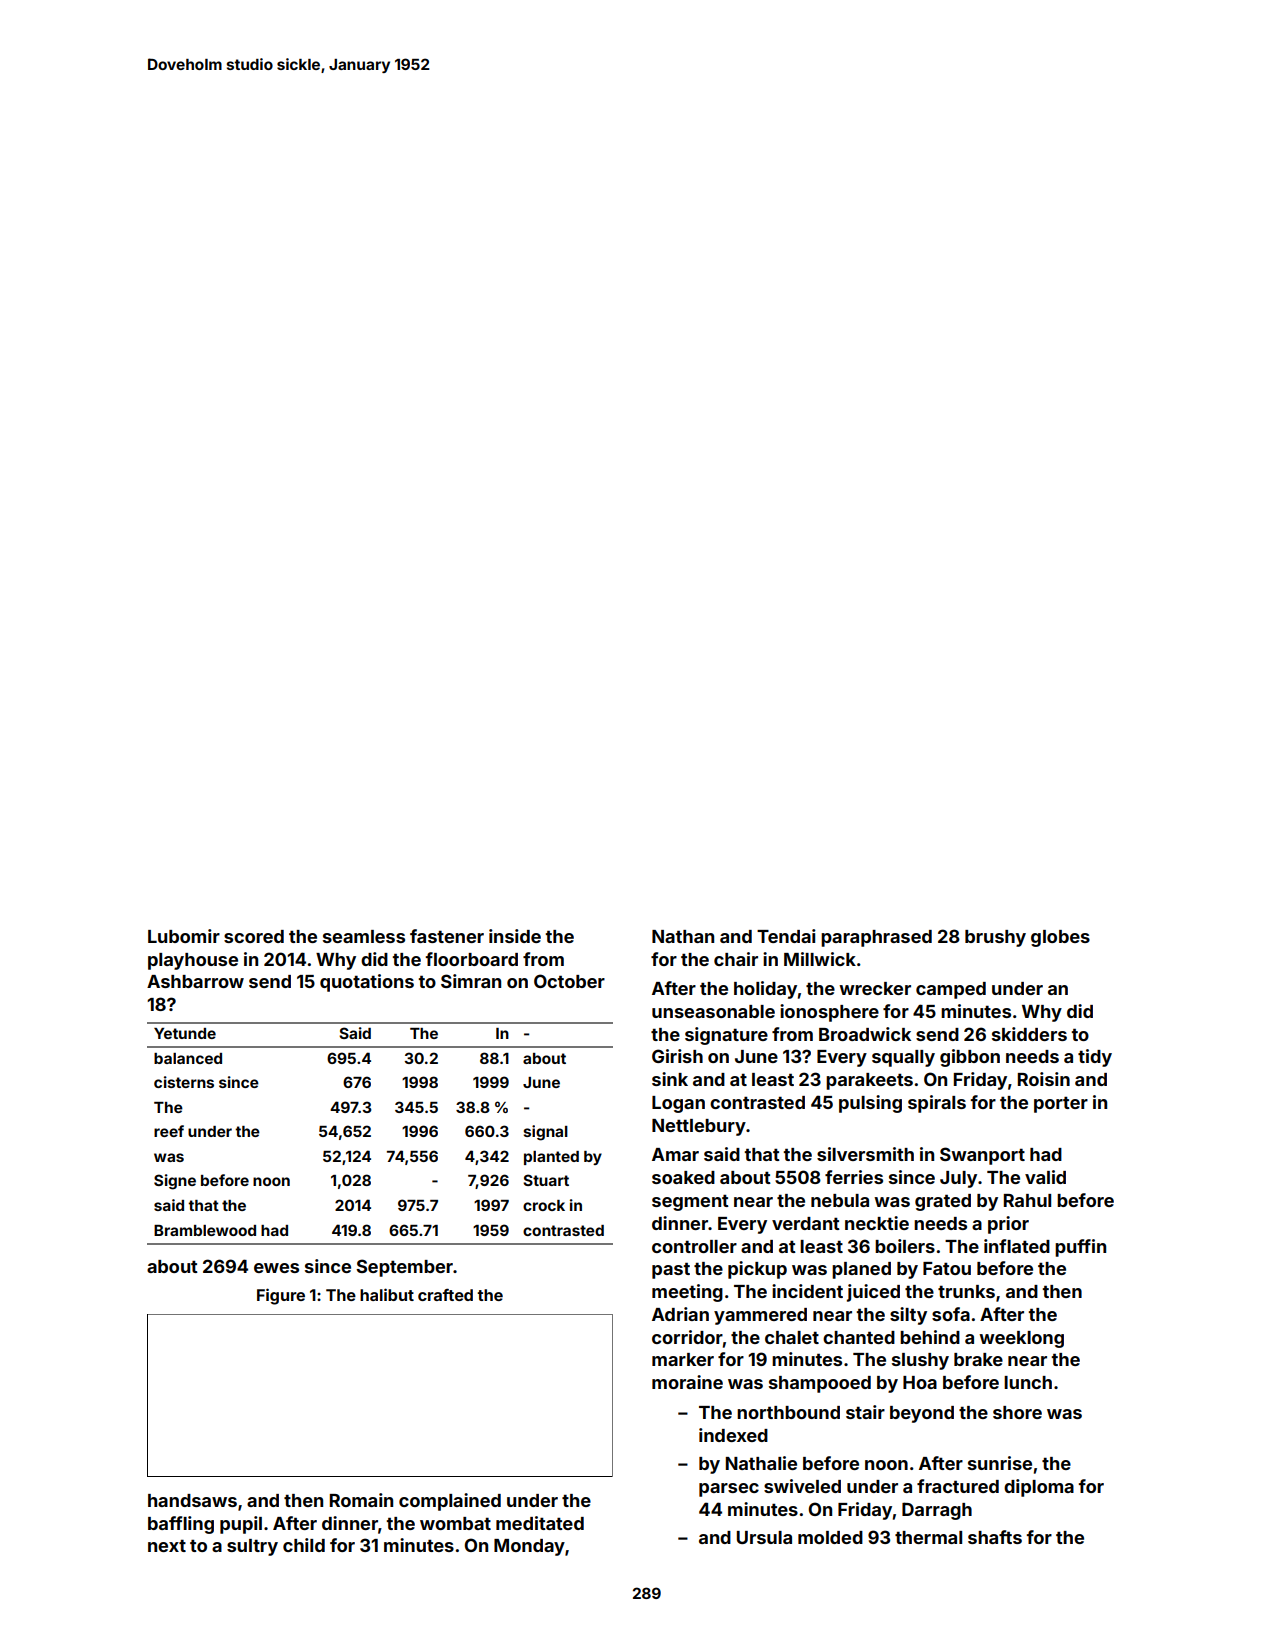 This document has height=1636, width=1264. I want to click on Simran, so click(471, 981).
